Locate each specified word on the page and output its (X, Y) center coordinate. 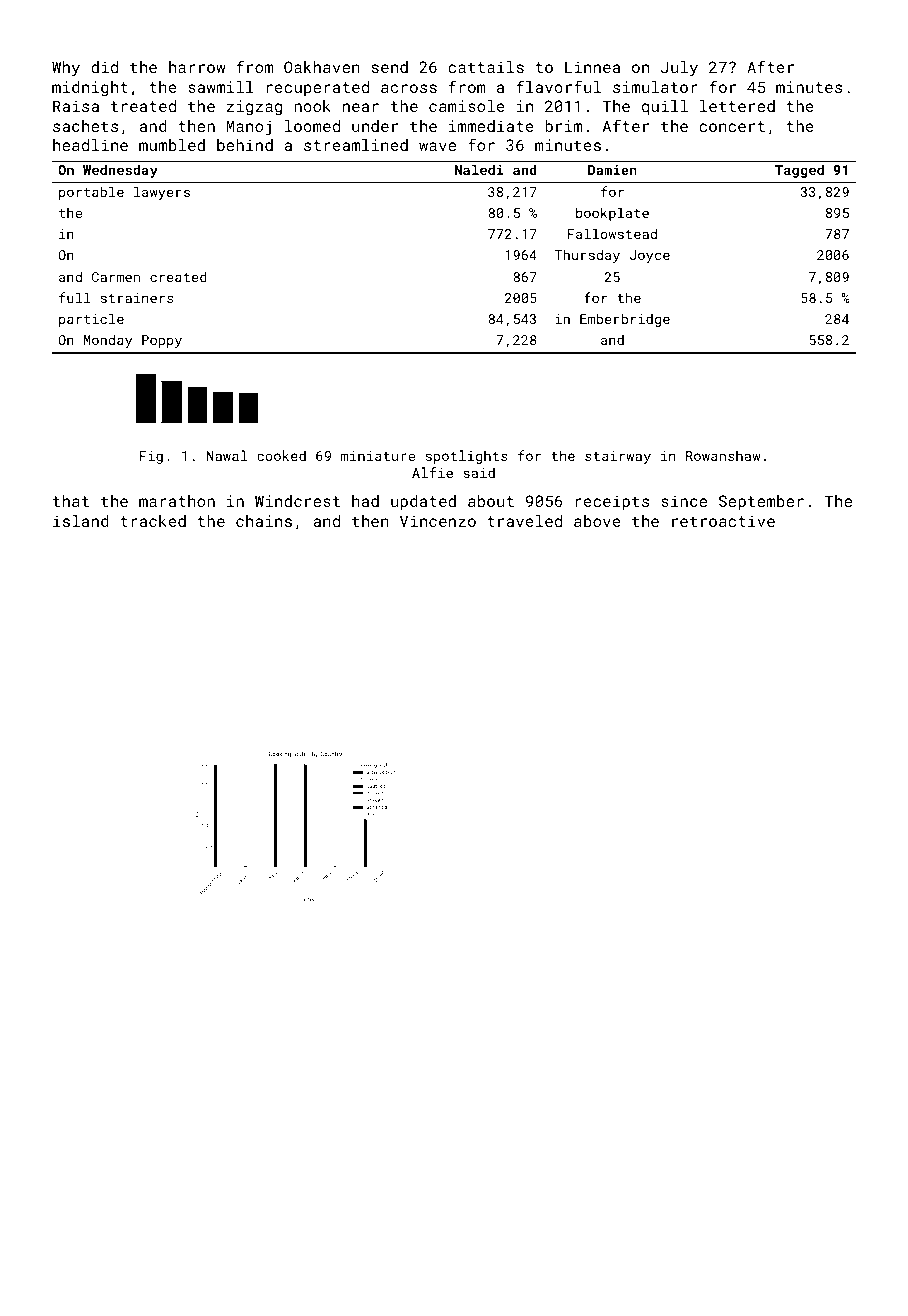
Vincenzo (438, 521)
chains (264, 521)
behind (245, 145)
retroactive (723, 521)
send (390, 67)
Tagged (799, 171)
